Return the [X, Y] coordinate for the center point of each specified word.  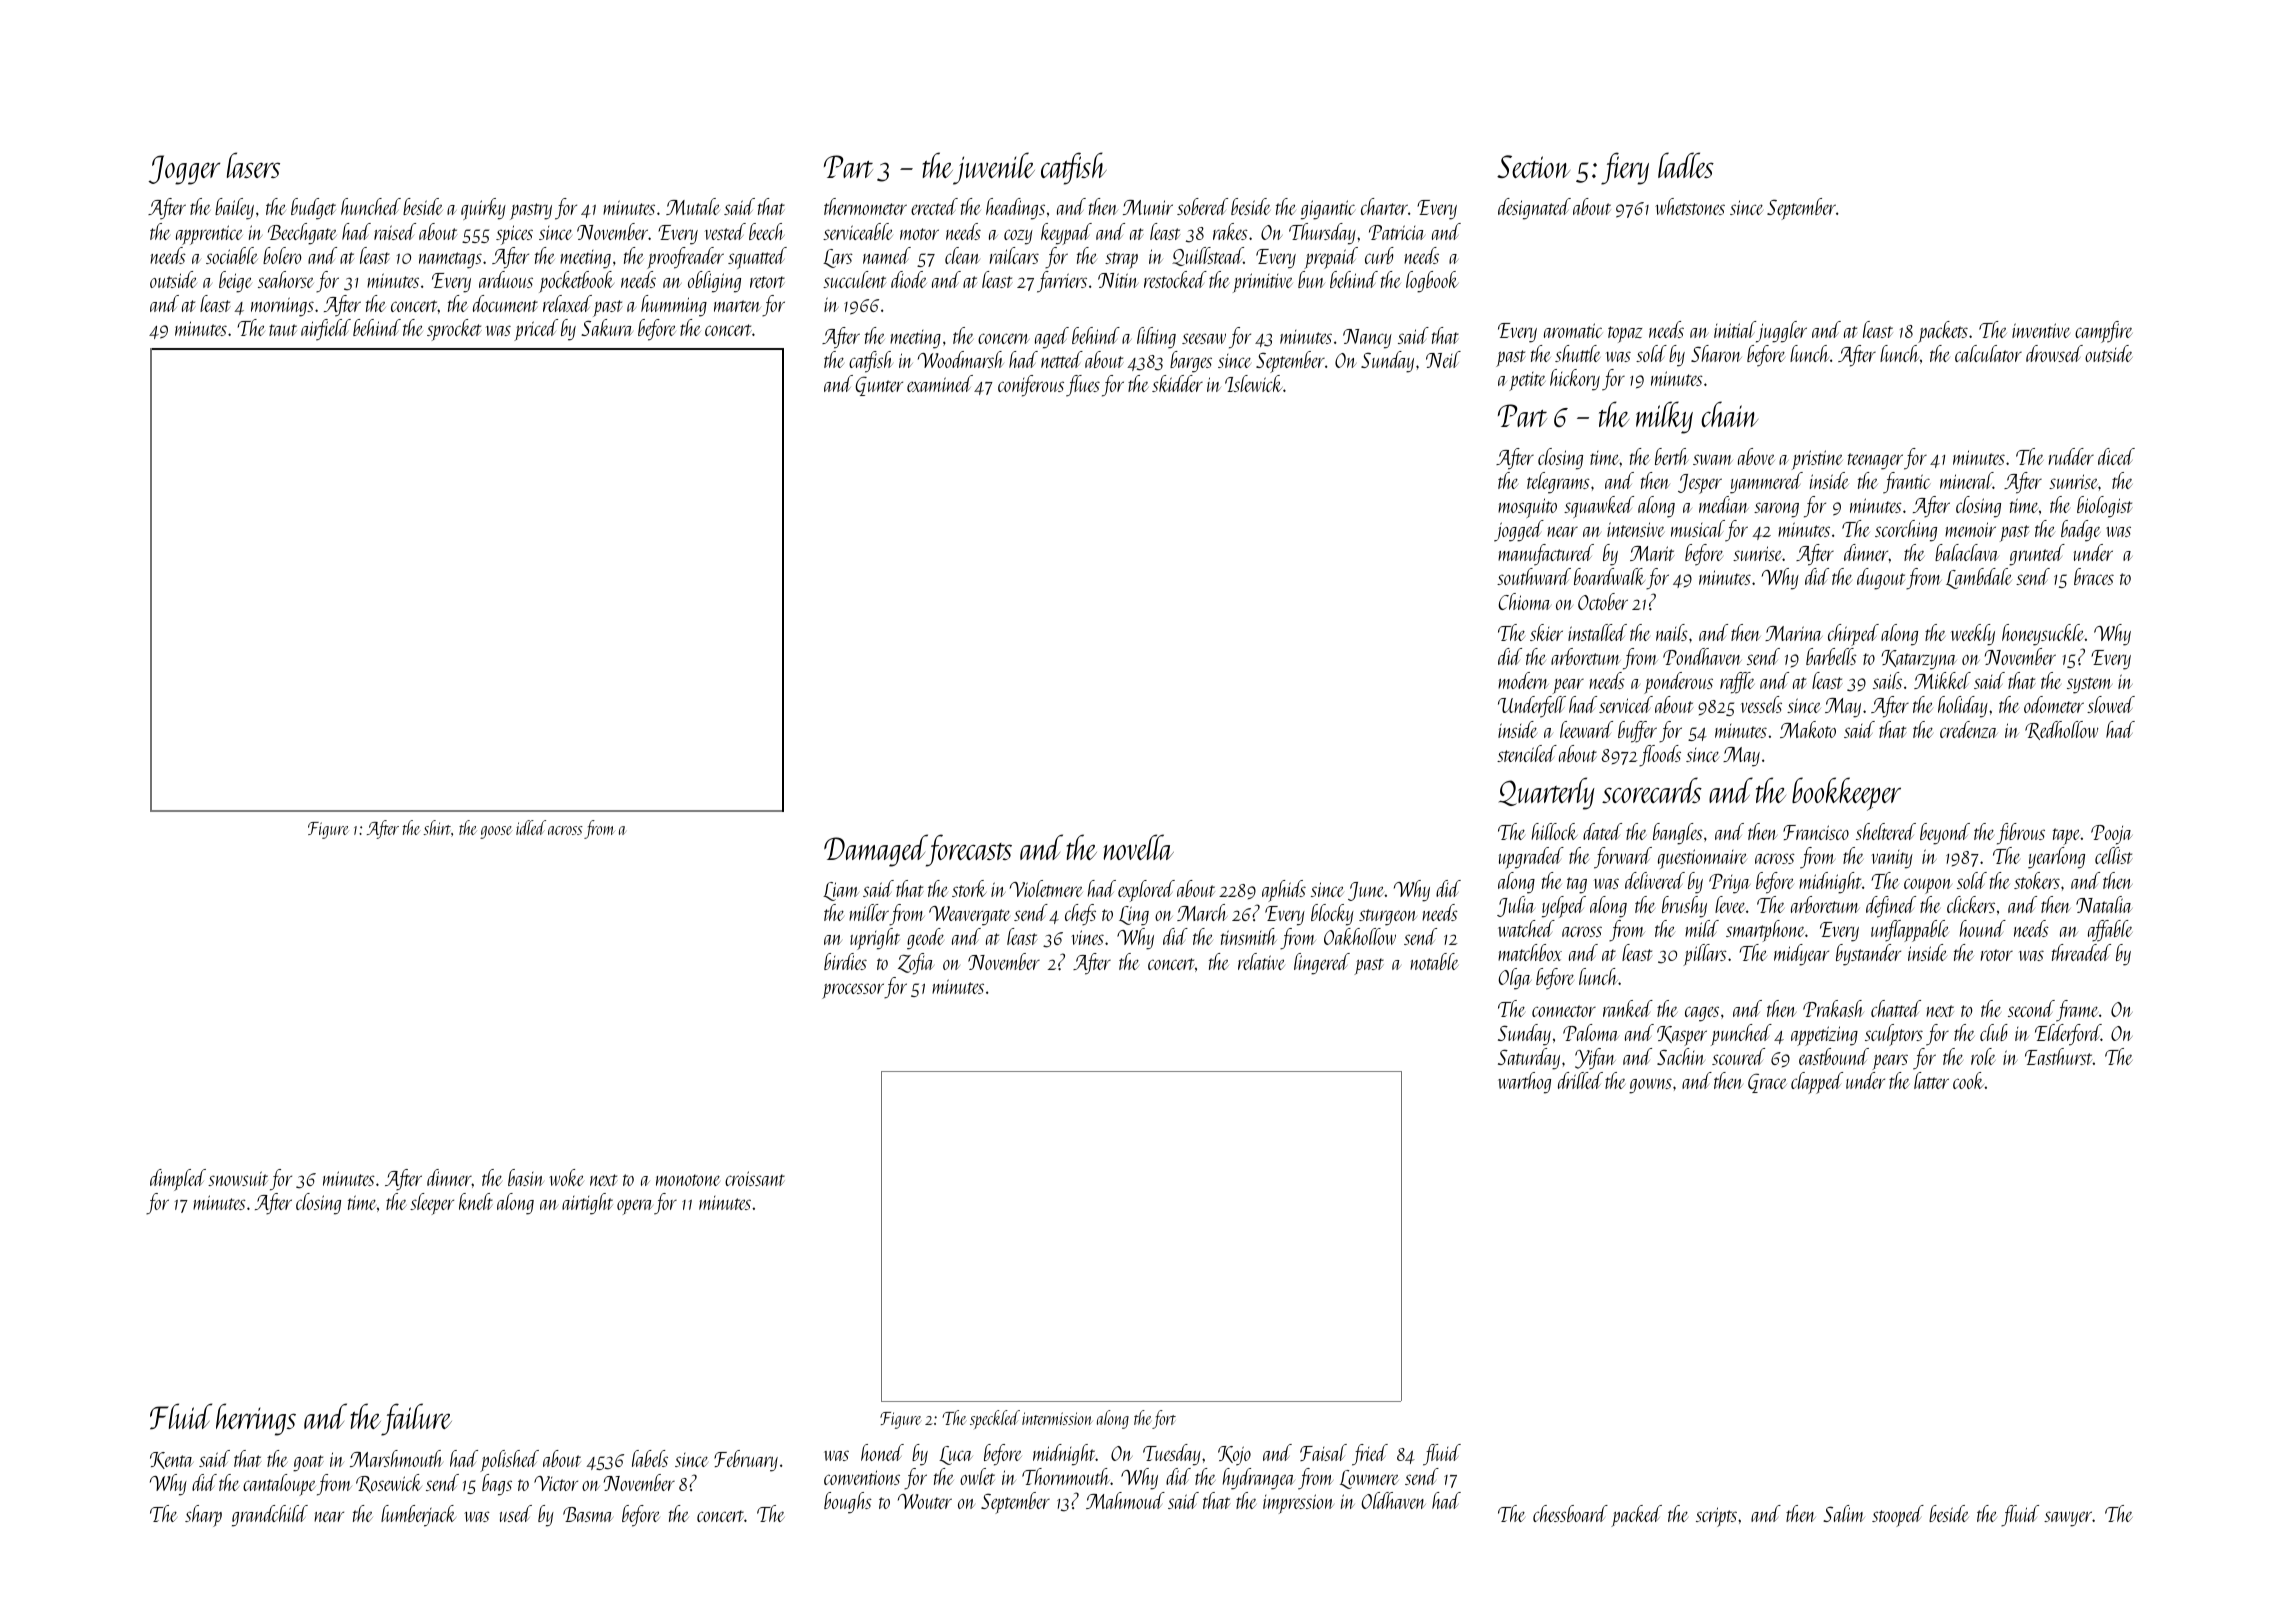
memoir [1970, 529]
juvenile [994, 168]
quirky [483, 209]
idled [531, 827]
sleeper [432, 1204]
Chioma [1524, 601]
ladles [1686, 165]
